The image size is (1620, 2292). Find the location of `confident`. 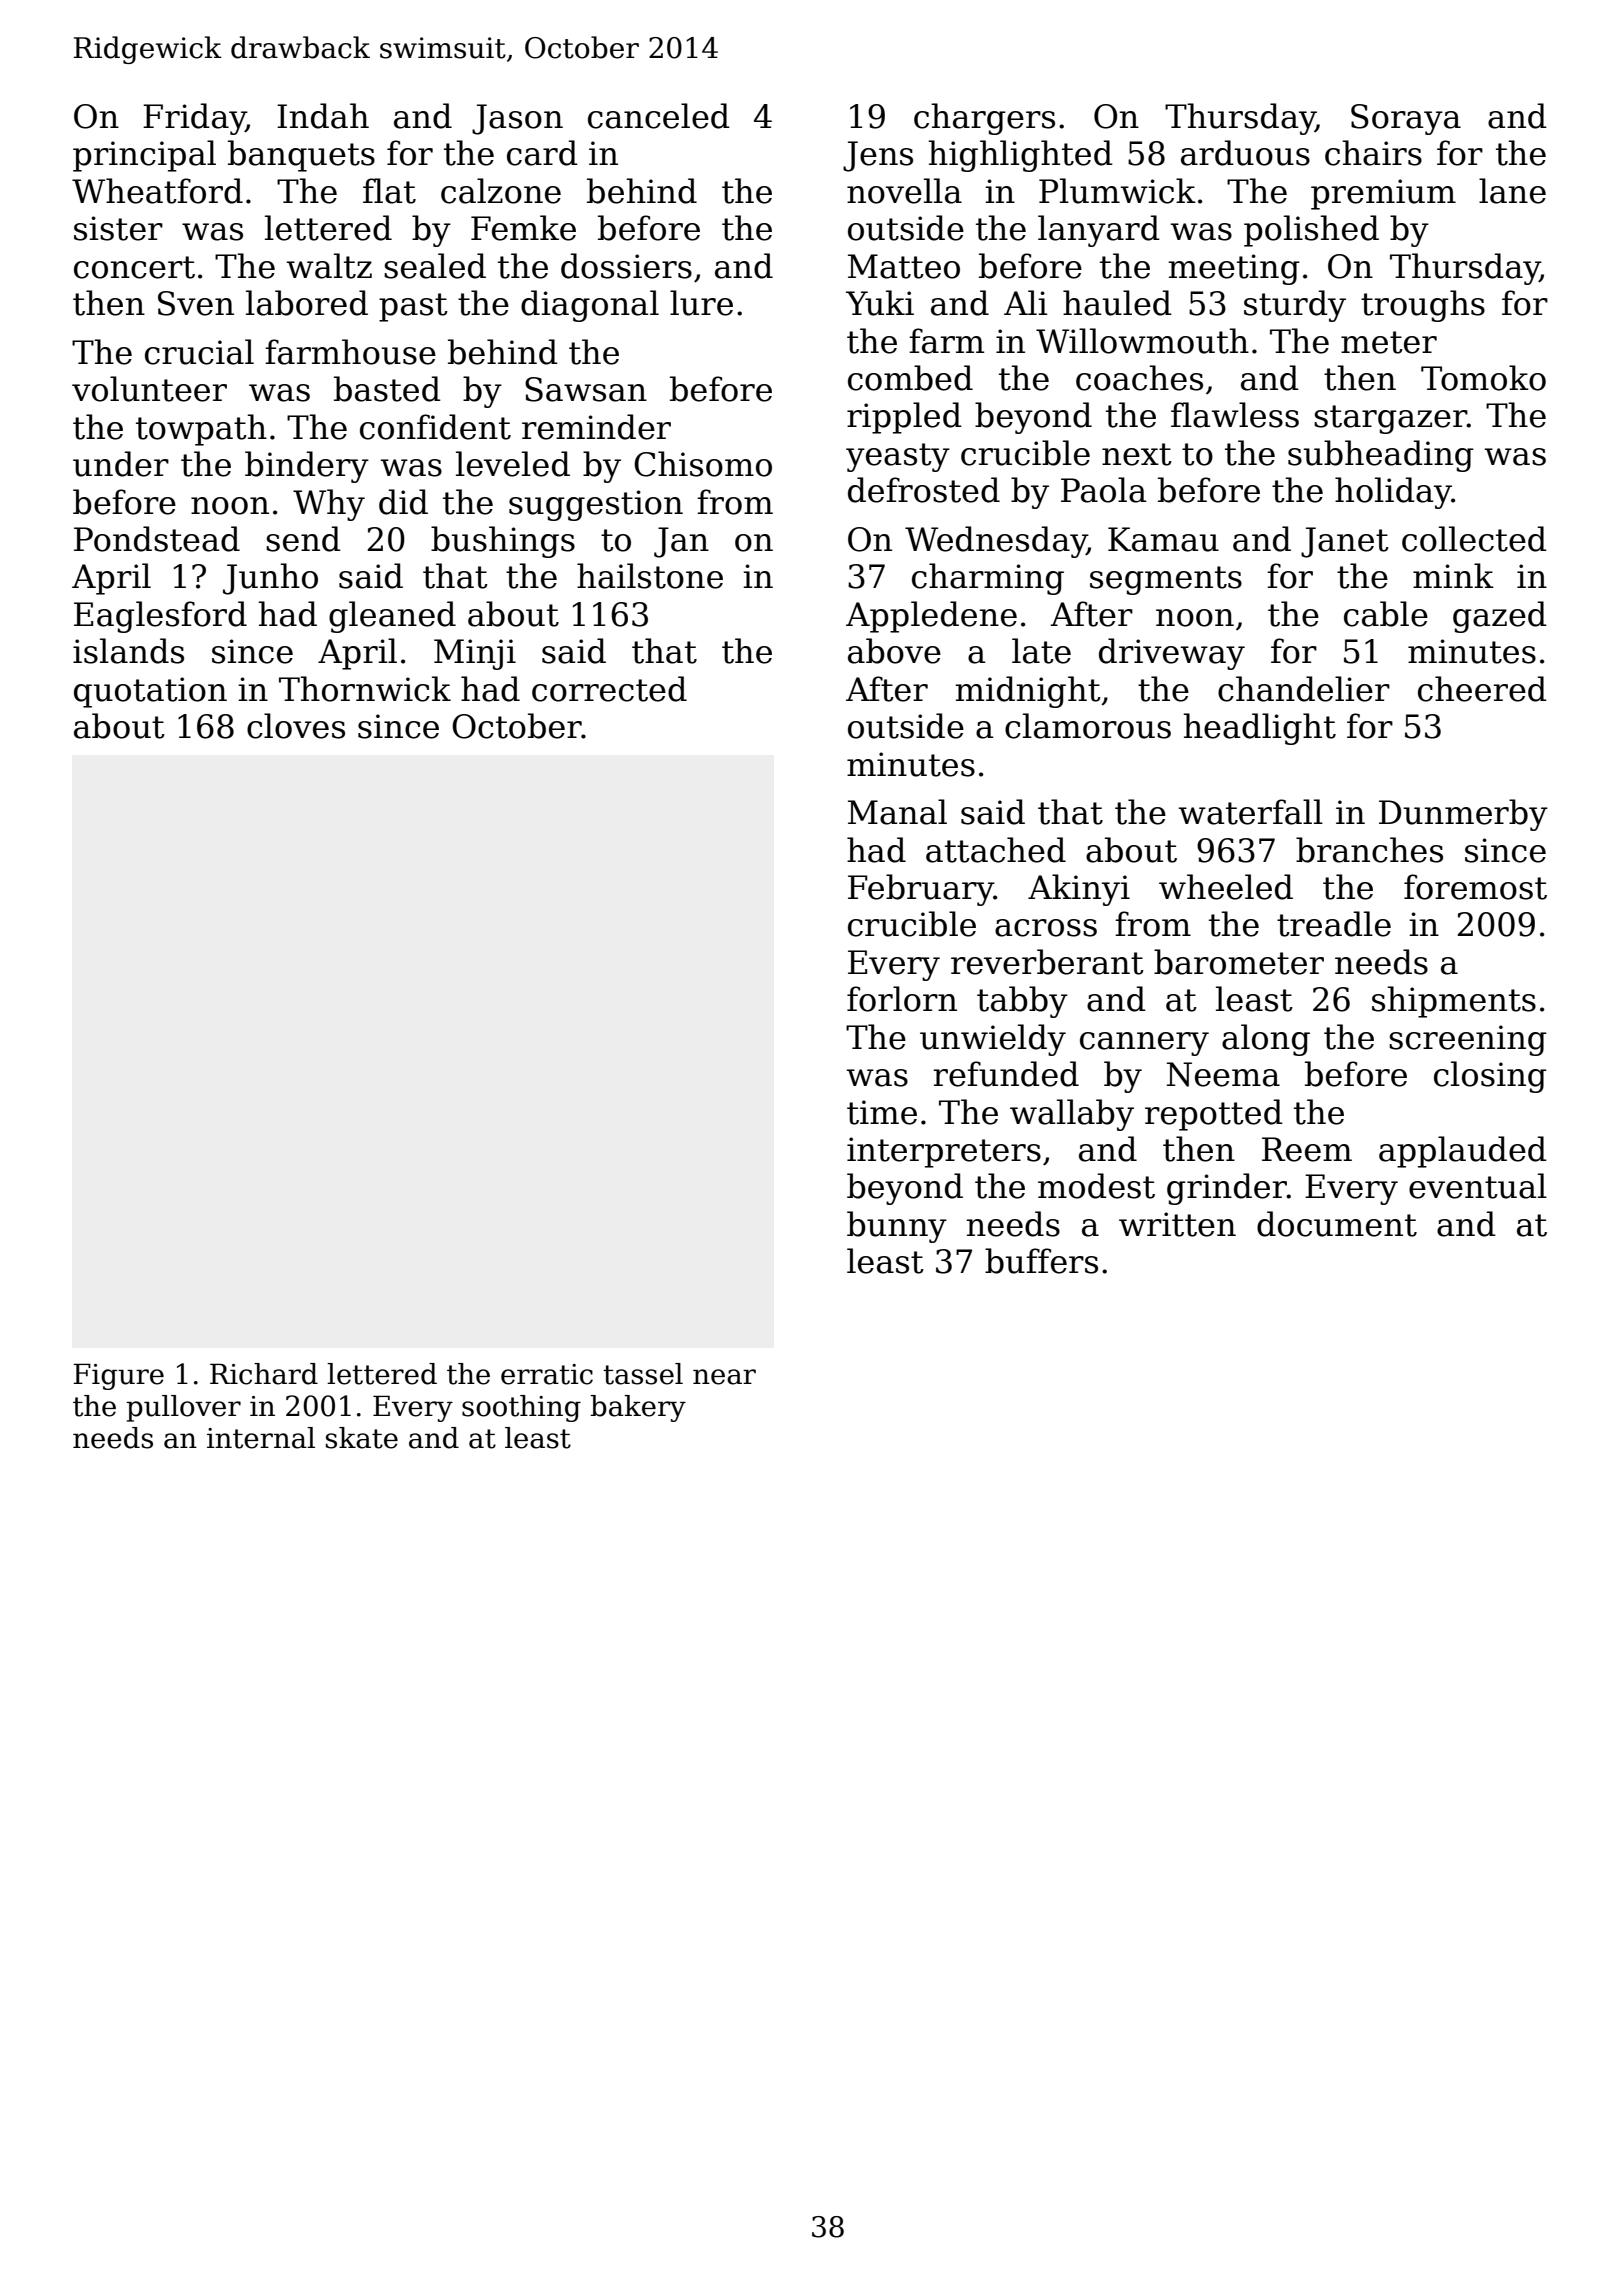

confident is located at coordinates (435, 427).
